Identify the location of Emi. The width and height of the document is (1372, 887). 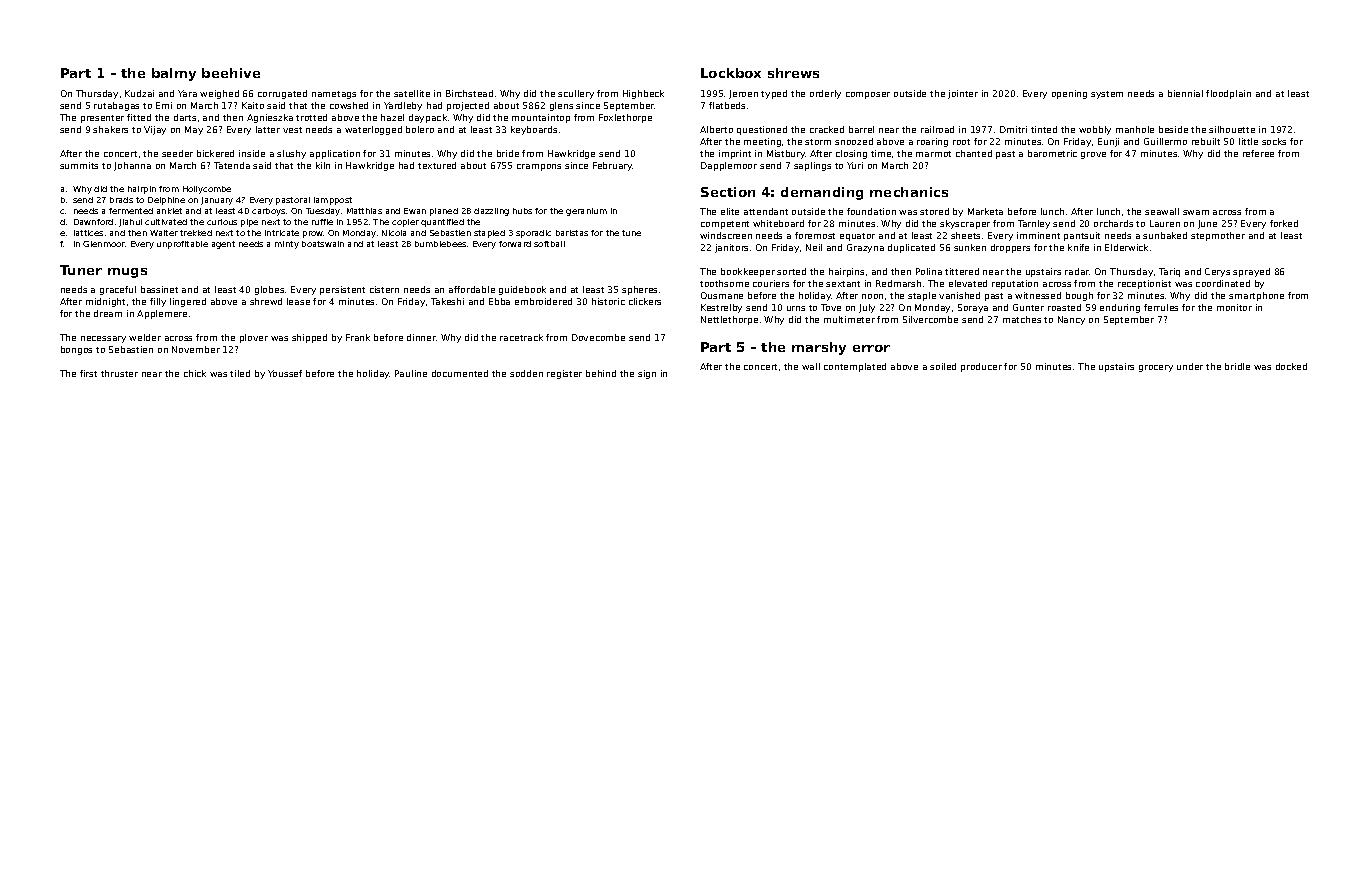
(164, 105).
